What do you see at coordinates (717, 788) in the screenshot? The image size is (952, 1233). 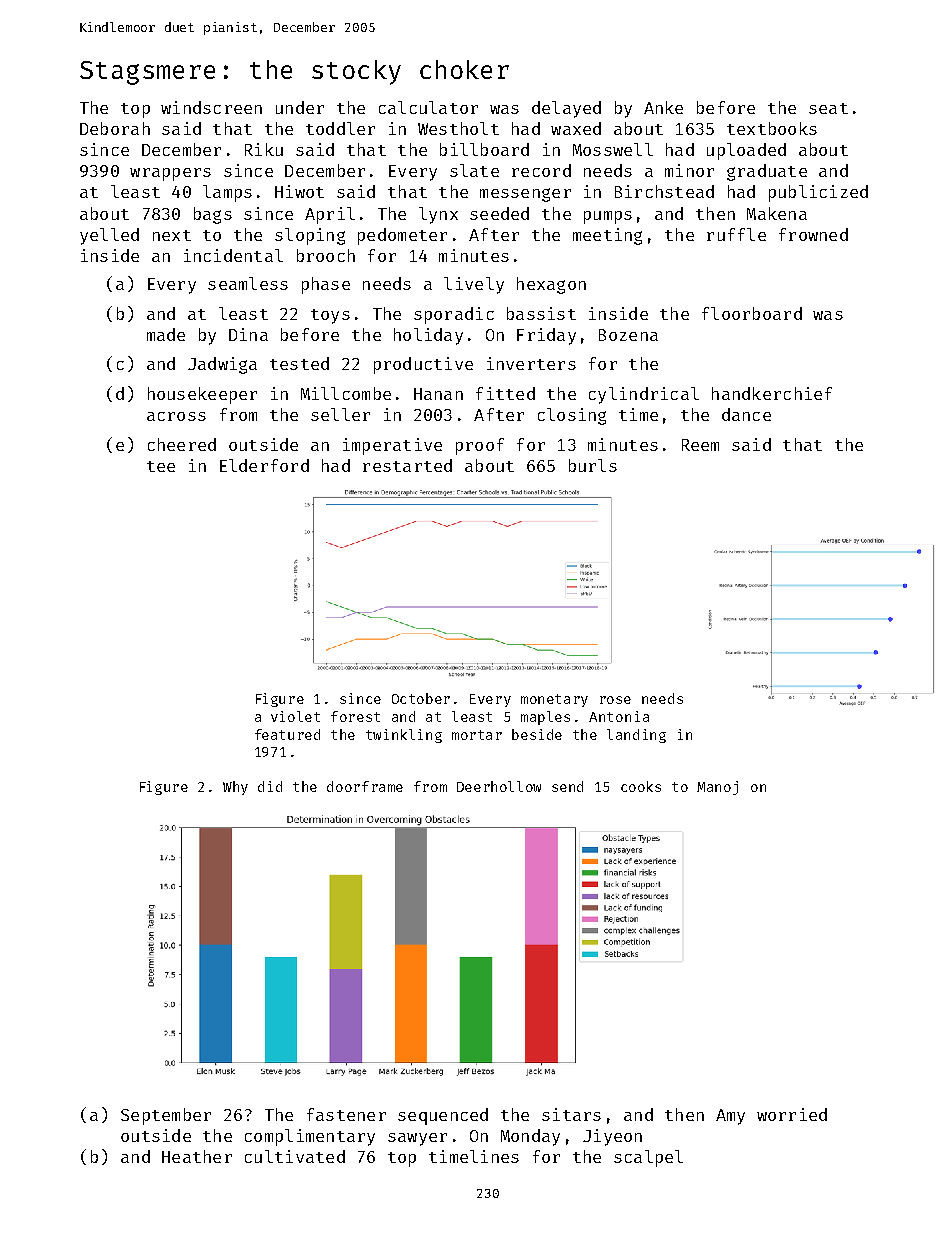 I see `Manoj` at bounding box center [717, 788].
